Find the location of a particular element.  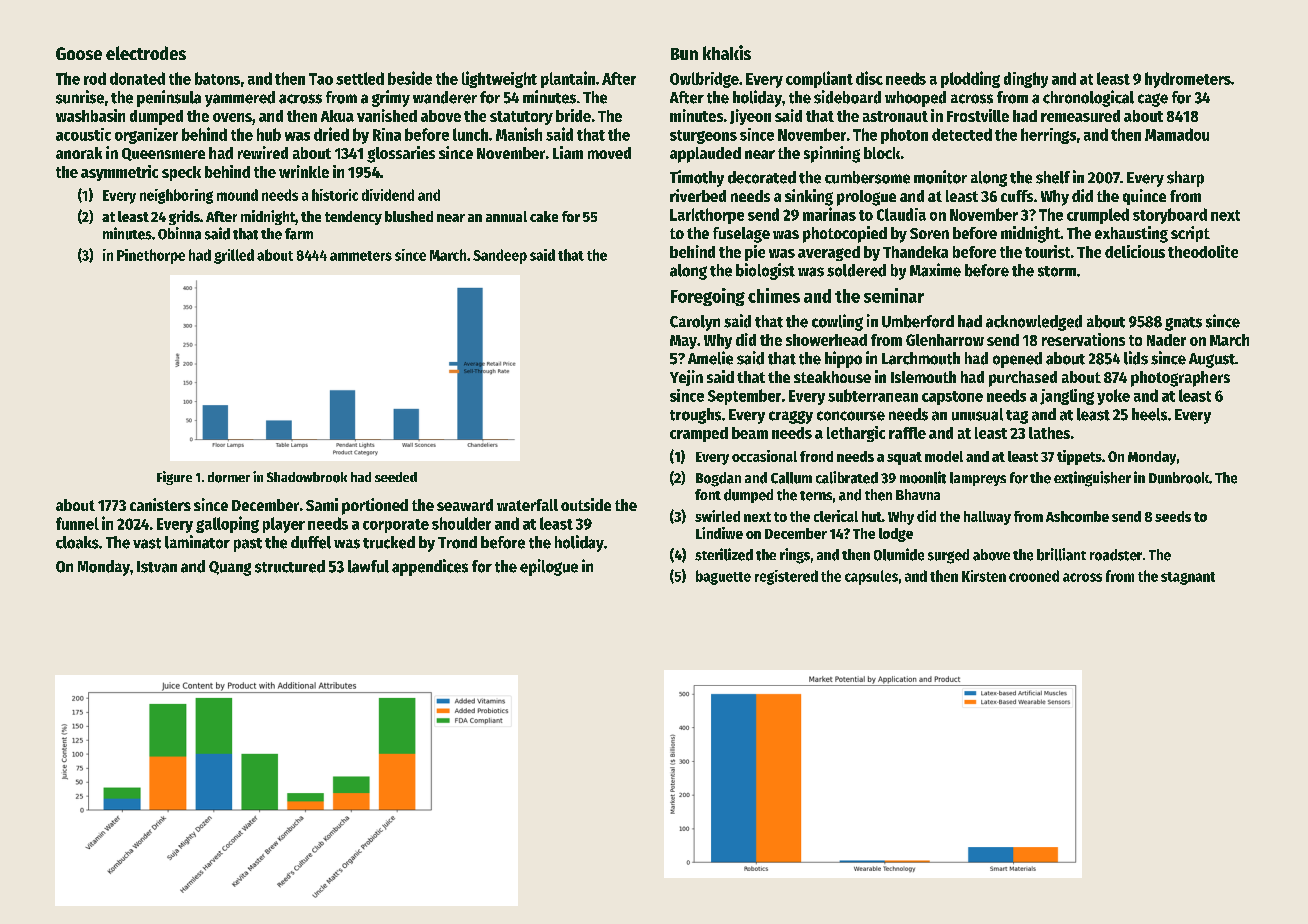

heels is located at coordinates (1149, 414).
